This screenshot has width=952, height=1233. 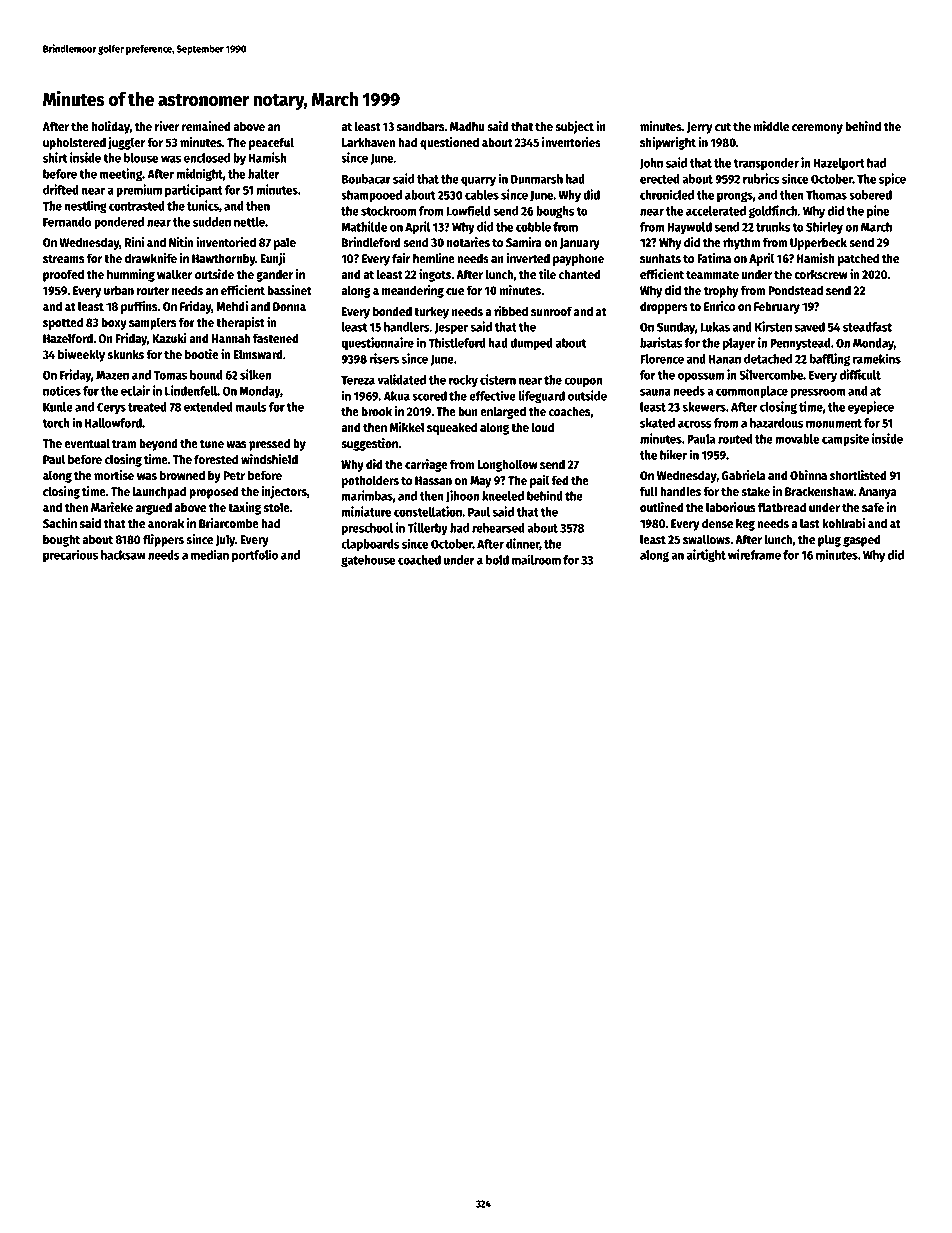 I want to click on Brindleford, so click(x=371, y=242).
